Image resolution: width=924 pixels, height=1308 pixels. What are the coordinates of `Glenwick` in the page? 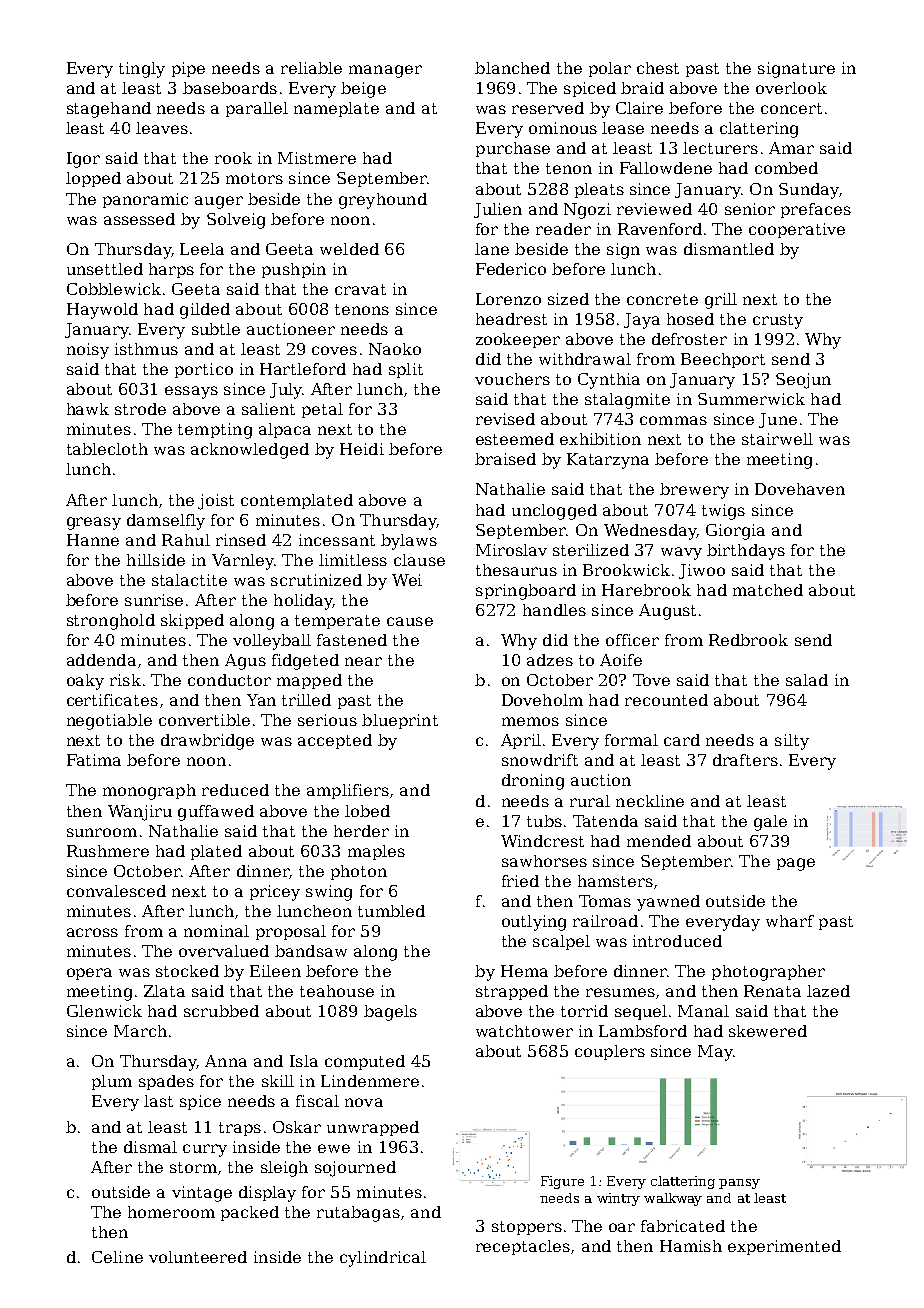 It's located at (104, 1011).
